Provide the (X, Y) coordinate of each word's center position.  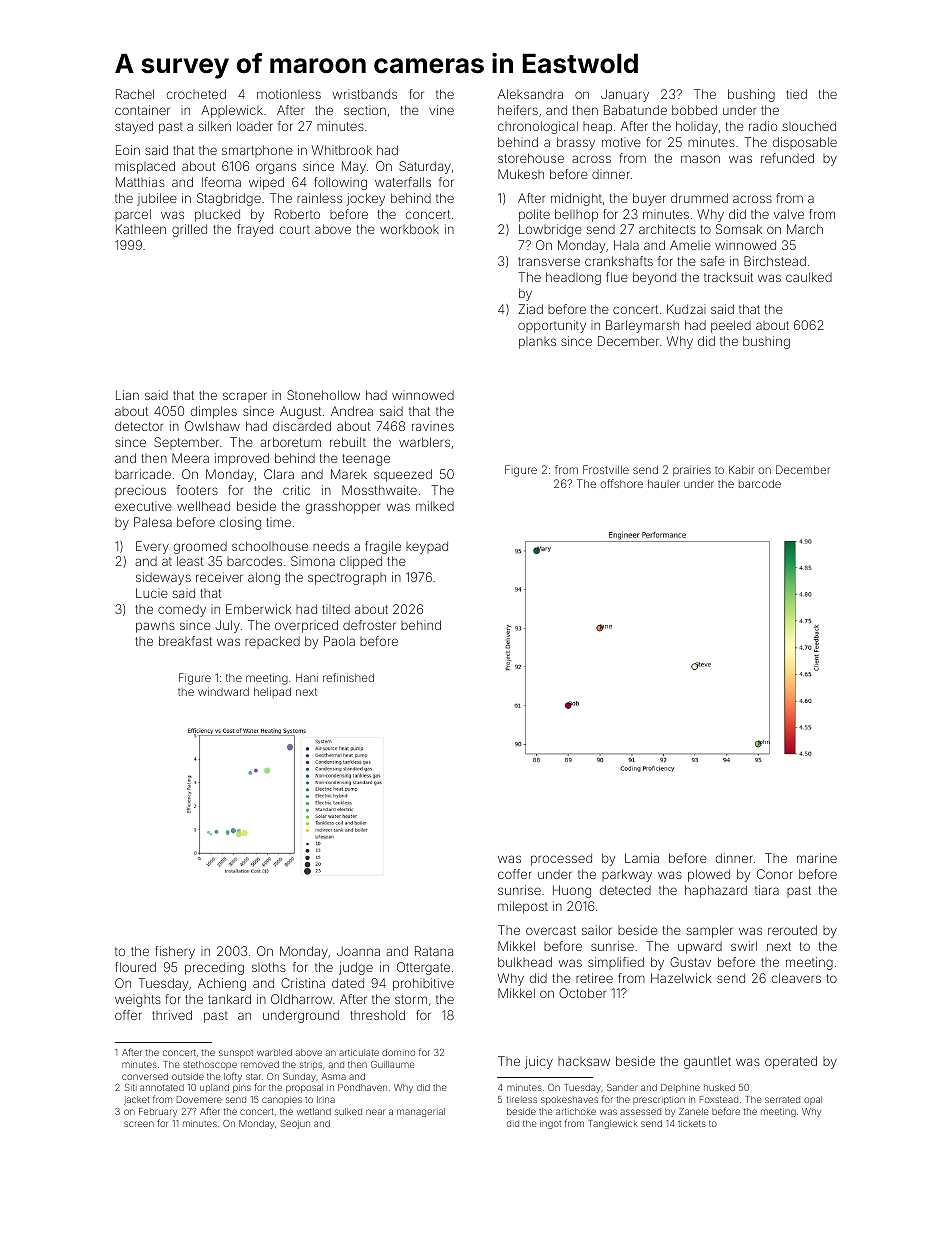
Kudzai (686, 309)
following (340, 183)
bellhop (576, 215)
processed (561, 859)
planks (537, 343)
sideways (163, 578)
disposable (805, 143)
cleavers (796, 978)
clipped (361, 562)
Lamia (642, 858)
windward (223, 691)
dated (348, 983)
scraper (245, 397)
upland (214, 1088)
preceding (214, 968)
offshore (621, 483)
